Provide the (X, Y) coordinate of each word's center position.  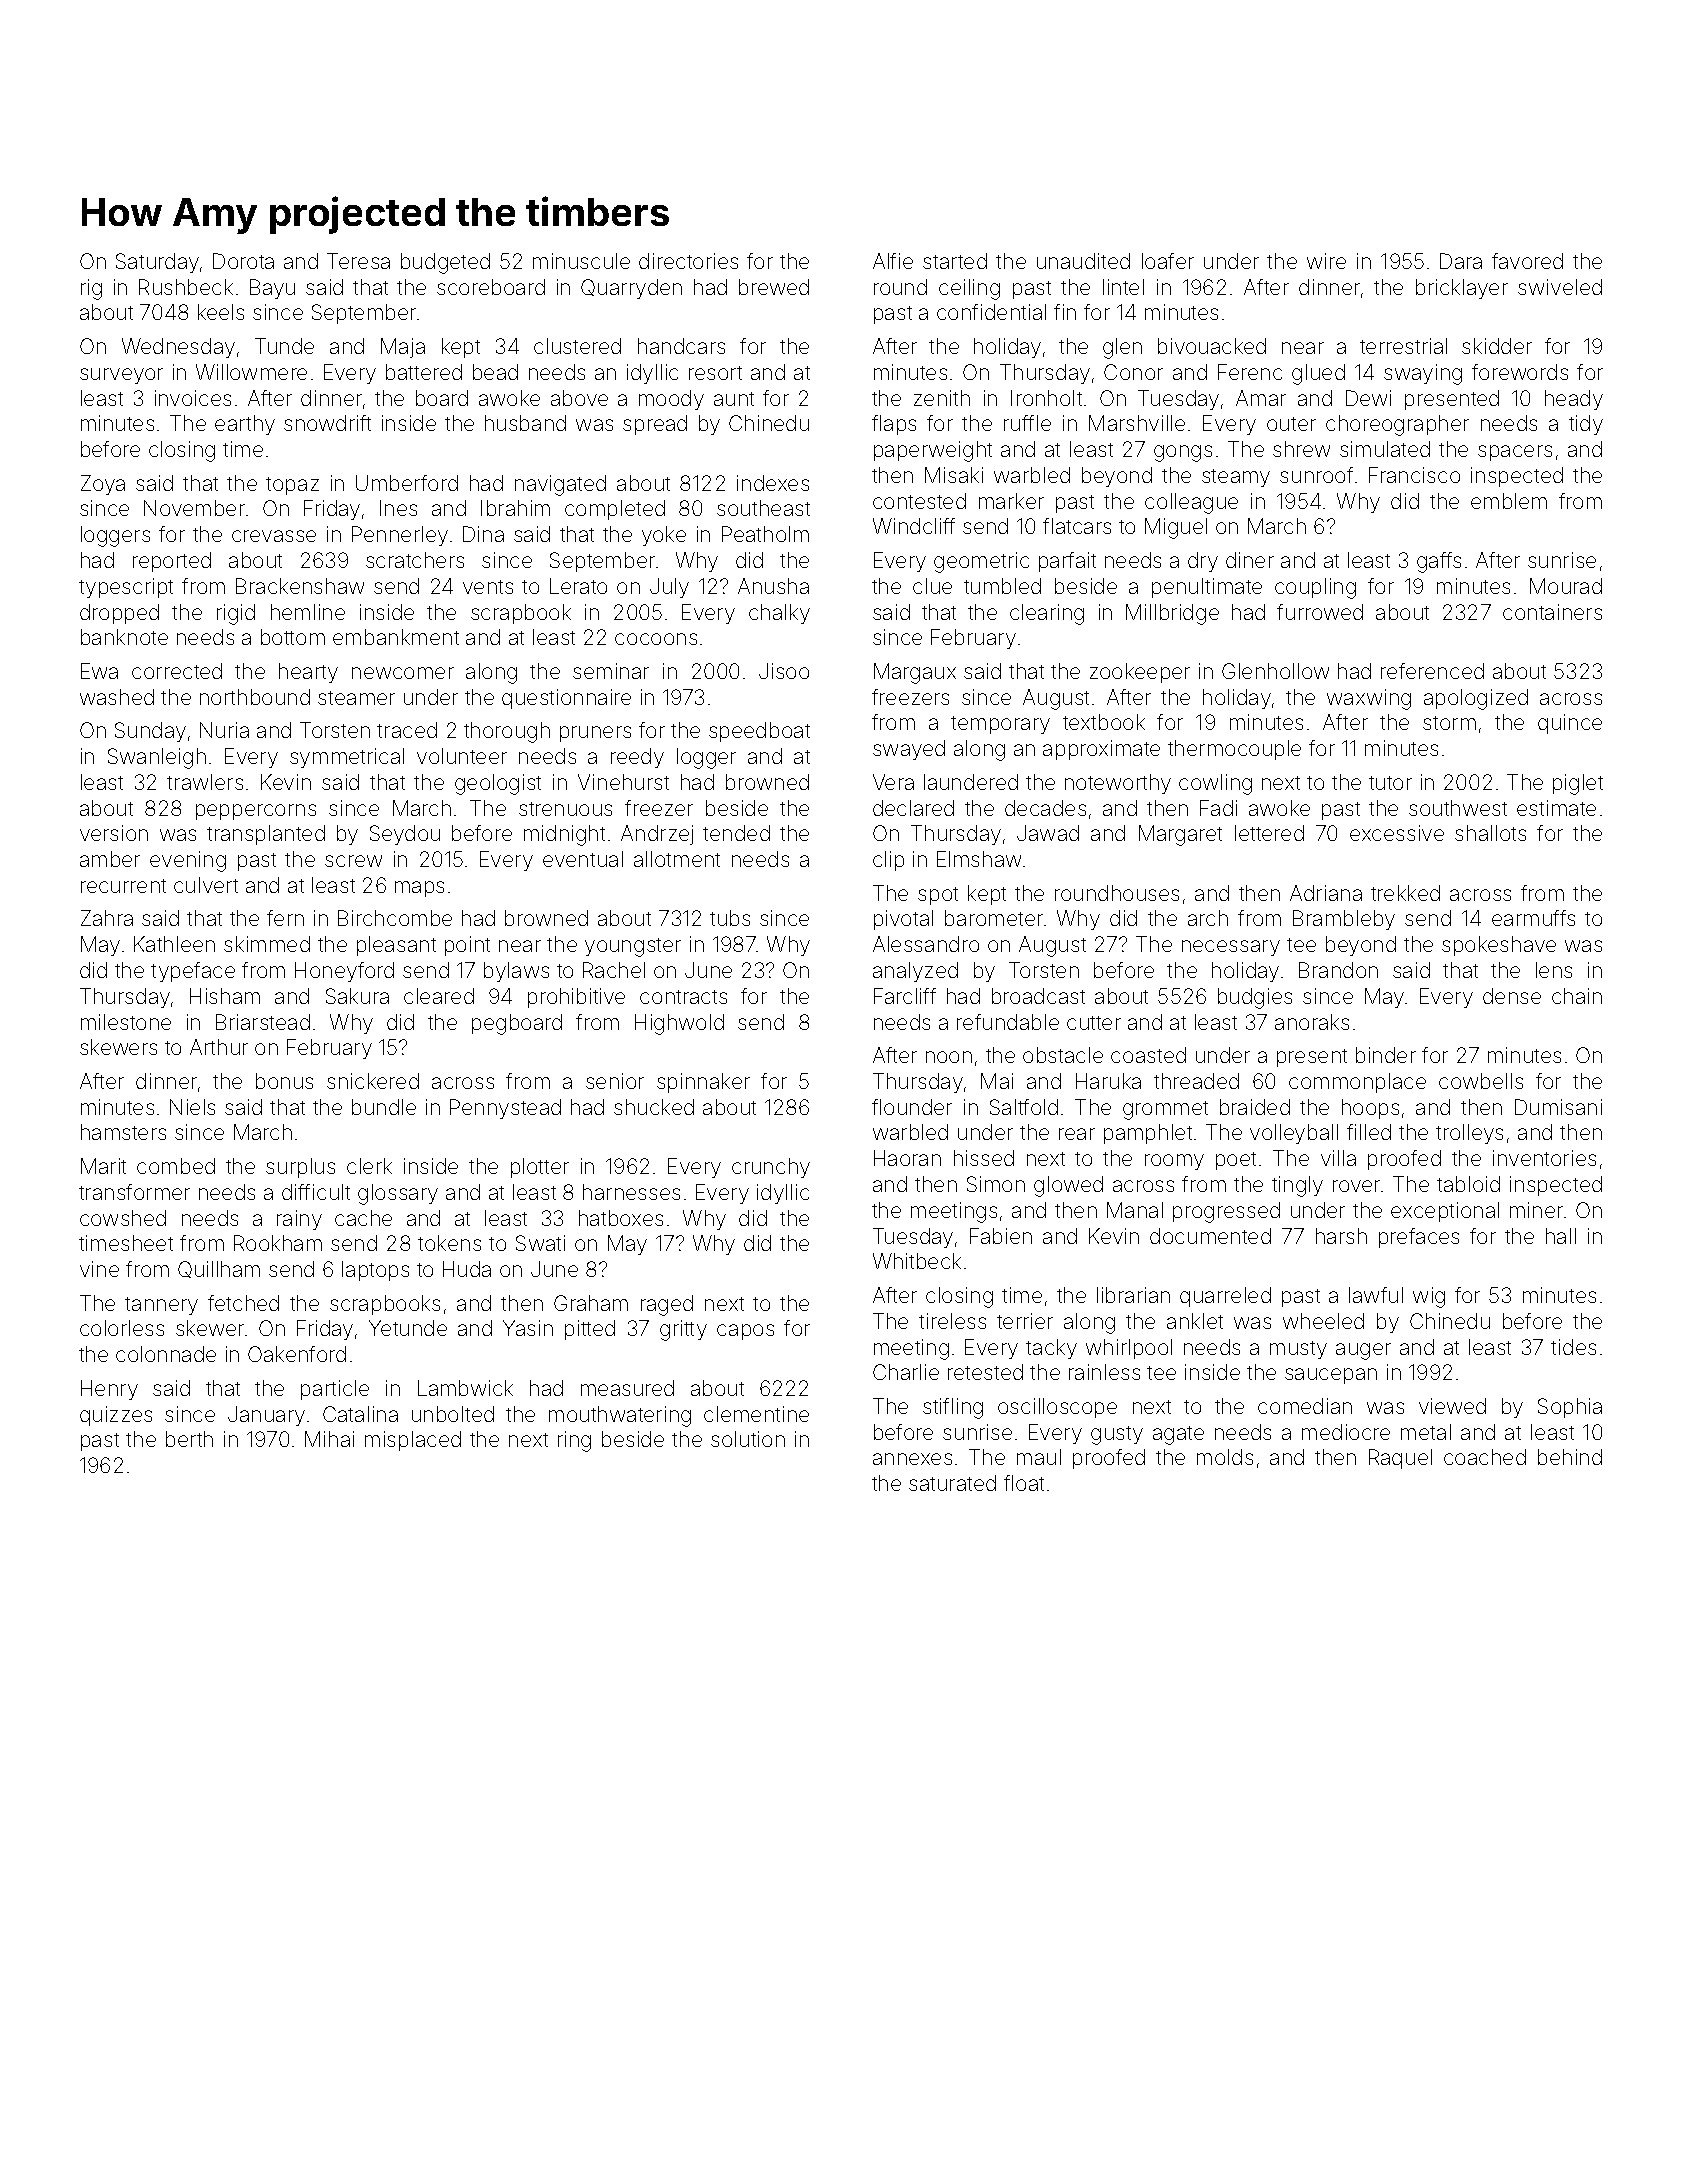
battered (424, 372)
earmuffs (1533, 918)
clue (932, 586)
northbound (255, 697)
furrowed (1320, 612)
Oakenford (297, 1354)
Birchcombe (395, 918)
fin (1065, 312)
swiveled (1560, 287)
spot (938, 896)
